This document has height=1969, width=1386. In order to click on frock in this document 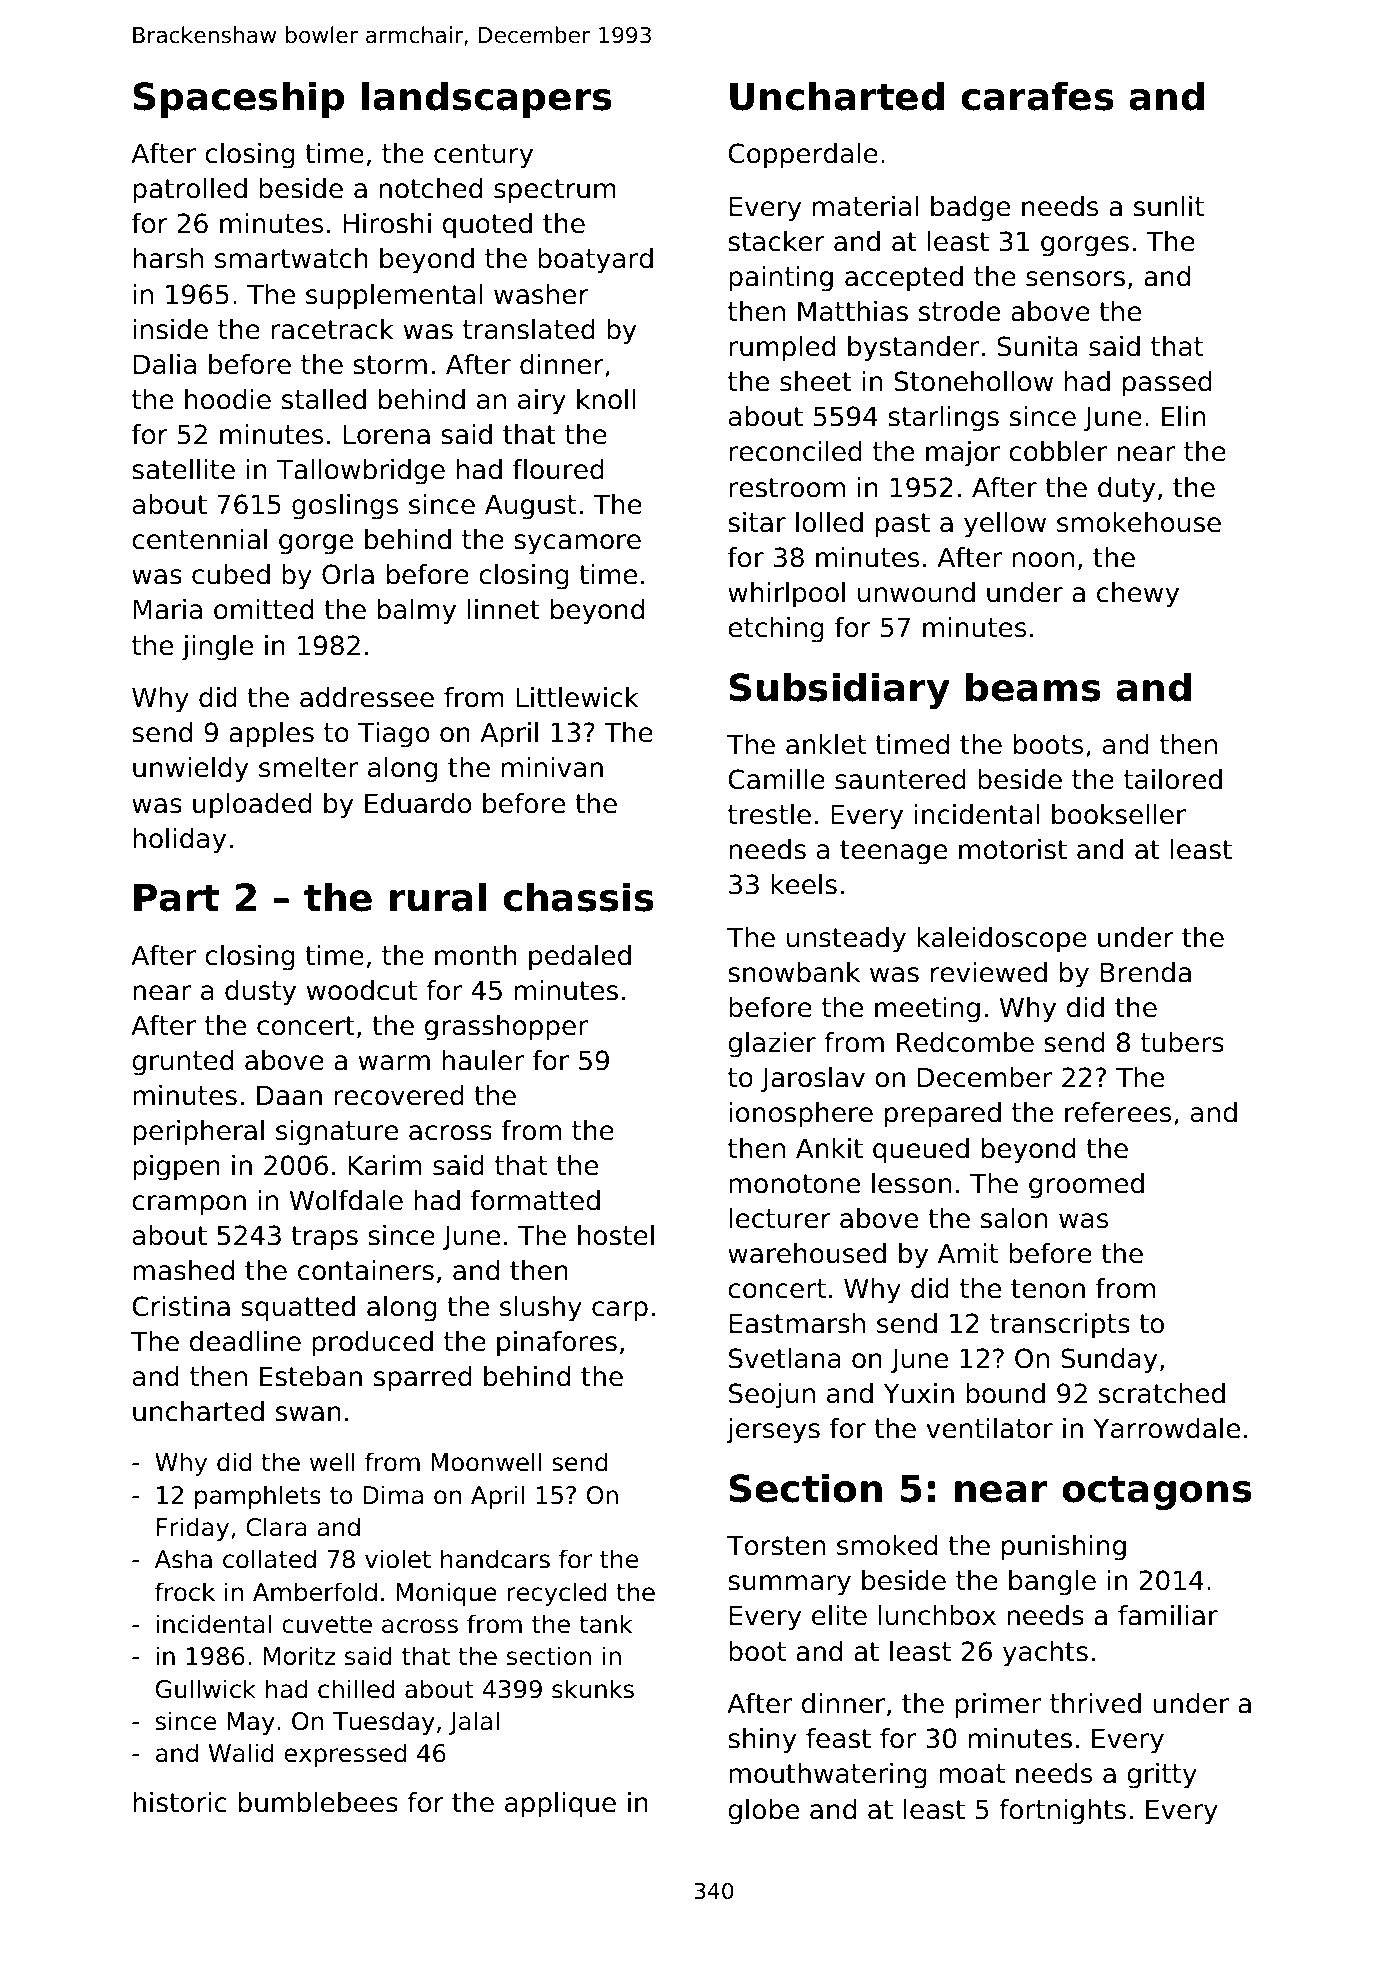, I will do `click(185, 1592)`.
